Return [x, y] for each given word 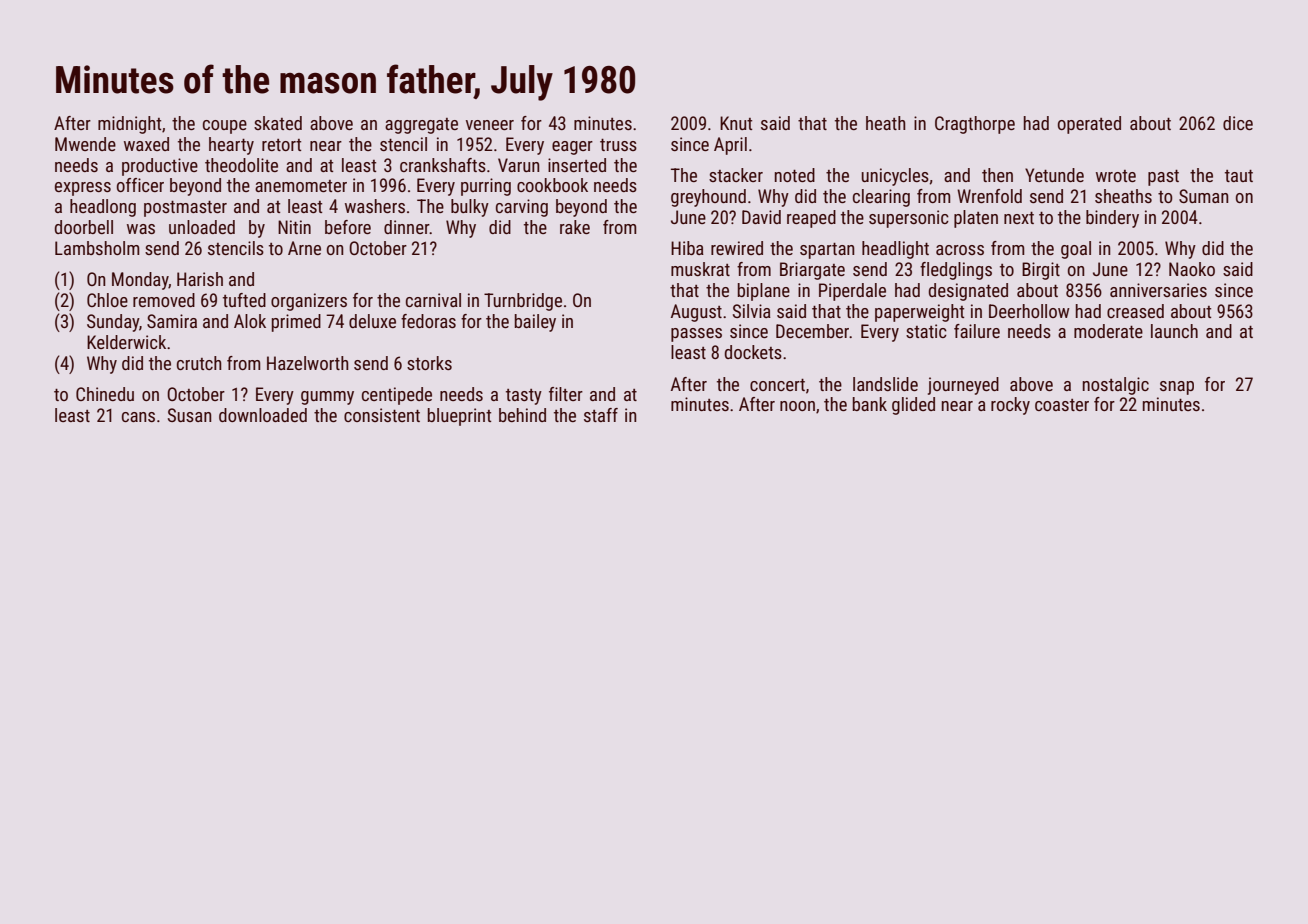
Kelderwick [126, 342]
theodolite [241, 165]
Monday [140, 281]
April [730, 146]
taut [1239, 176]
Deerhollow [1029, 311]
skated [278, 123]
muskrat [700, 269]
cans [138, 417]
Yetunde [1054, 175]
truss [618, 145]
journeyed [963, 386]
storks [429, 363]
